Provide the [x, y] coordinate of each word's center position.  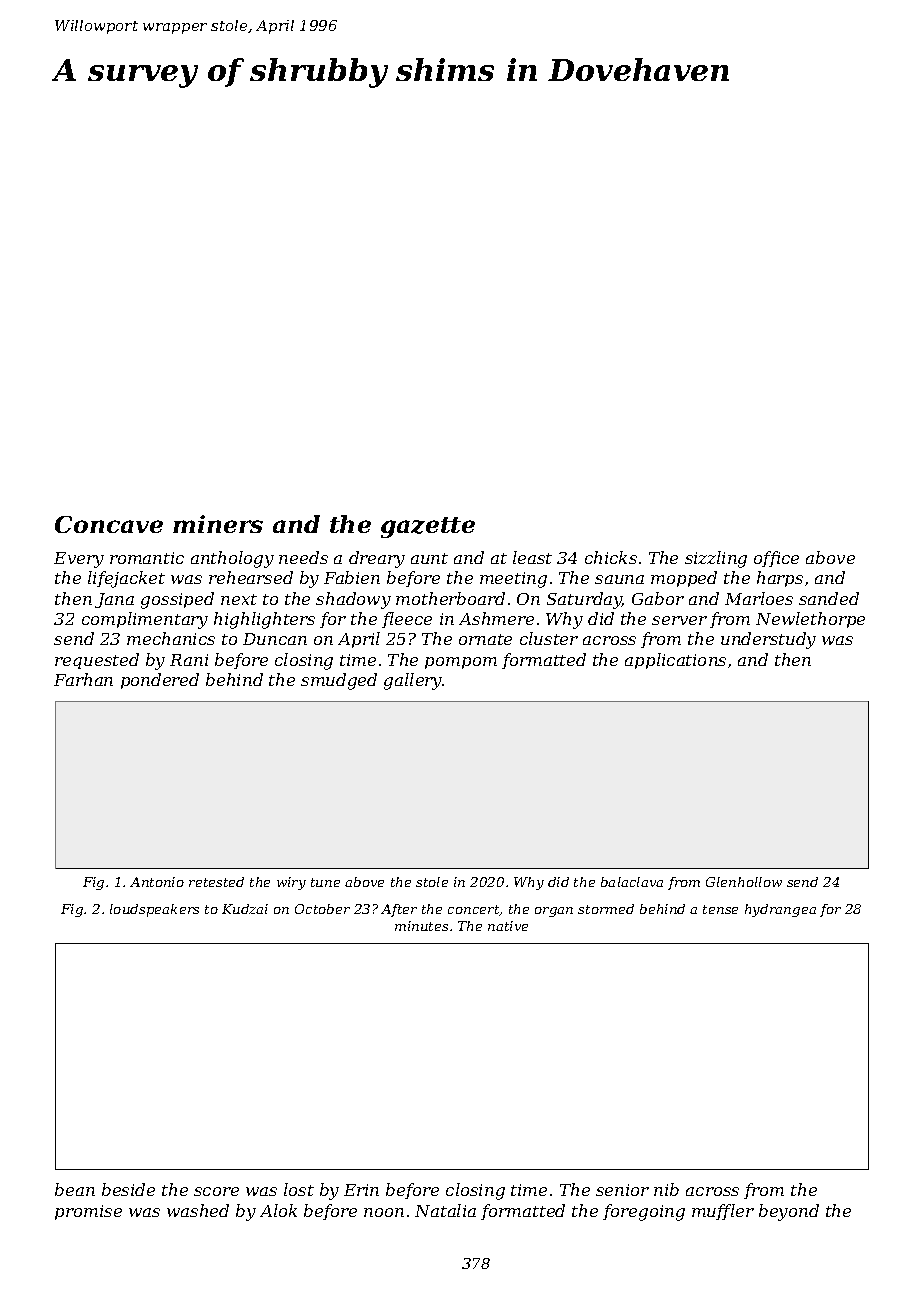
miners [218, 524]
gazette [428, 527]
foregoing [644, 1212]
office [776, 559]
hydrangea [780, 910]
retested [216, 882]
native [508, 926]
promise [88, 1212]
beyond [789, 1212]
